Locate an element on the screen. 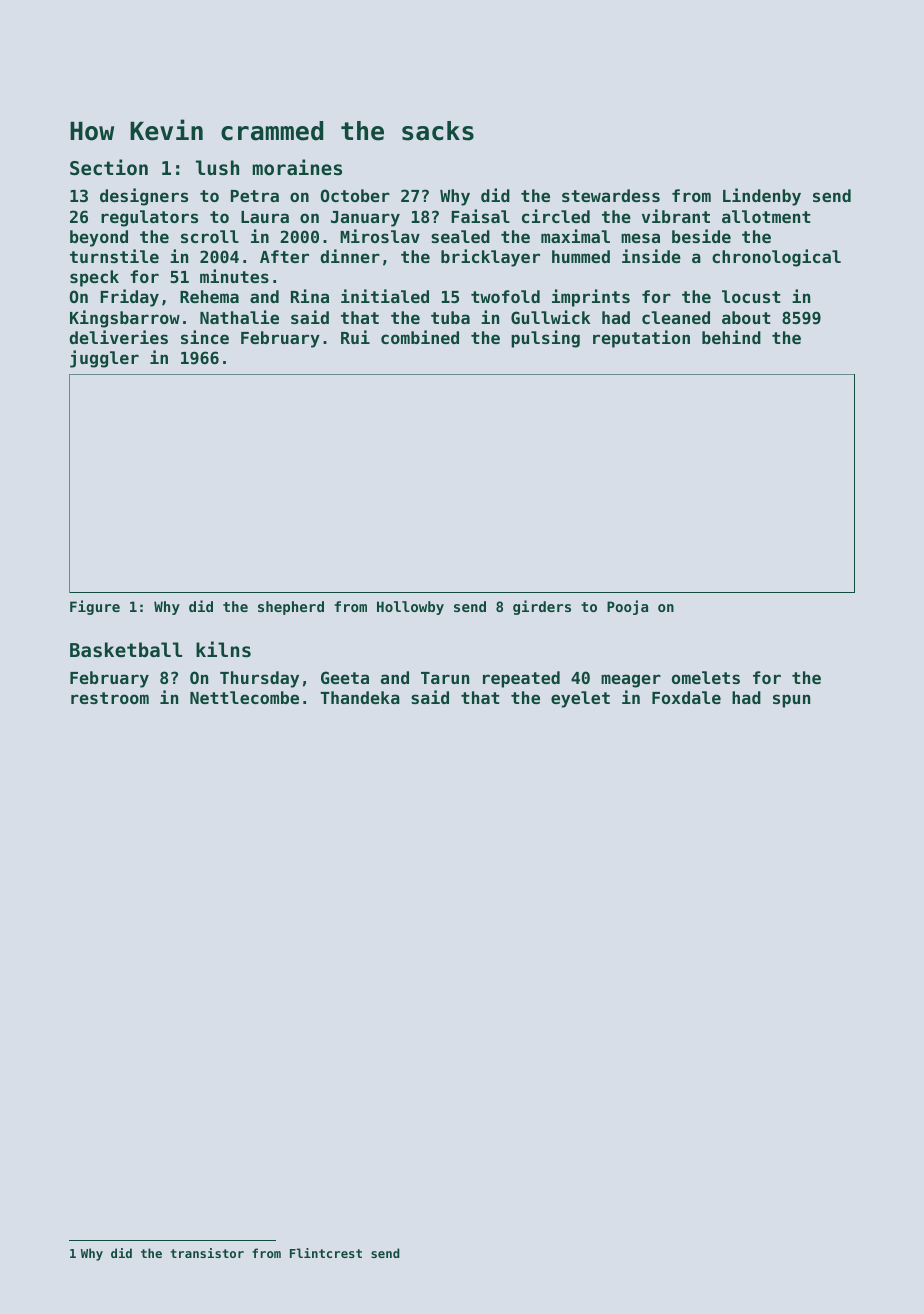 The height and width of the screenshot is (1314, 924). Thandeka is located at coordinates (360, 697).
